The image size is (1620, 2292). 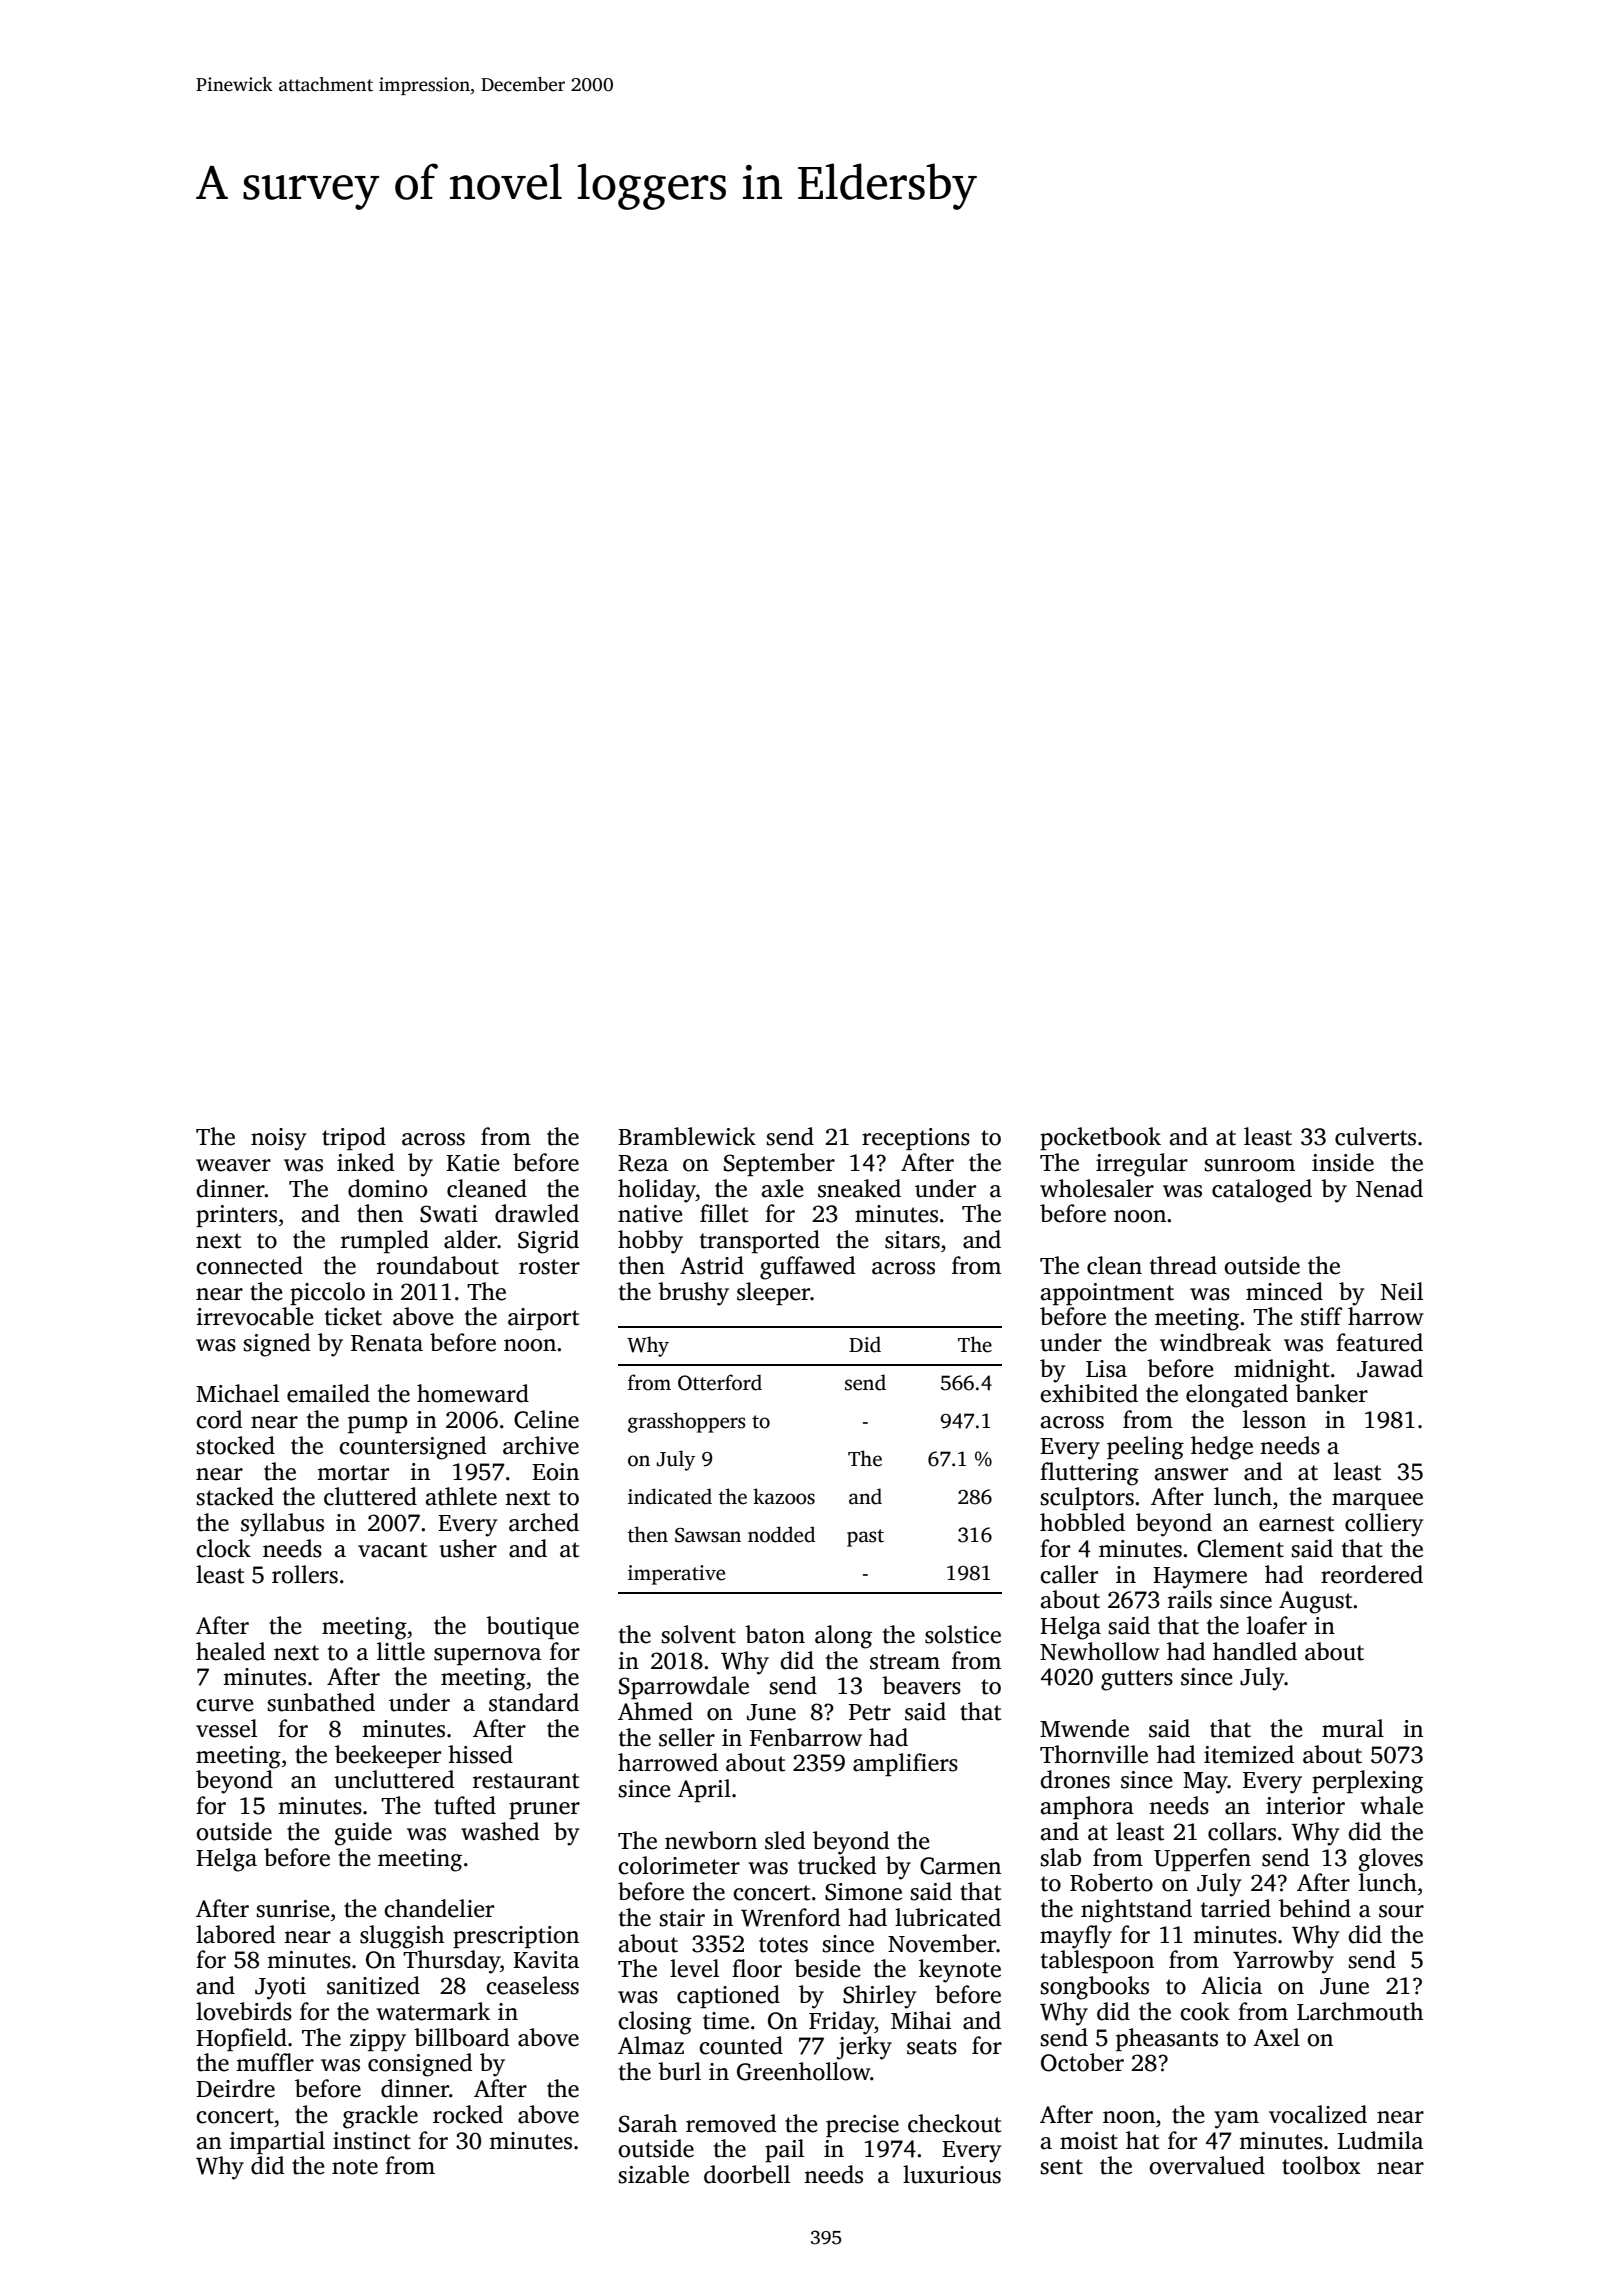 What do you see at coordinates (687, 1136) in the screenshot?
I see `Bramblewick` at bounding box center [687, 1136].
